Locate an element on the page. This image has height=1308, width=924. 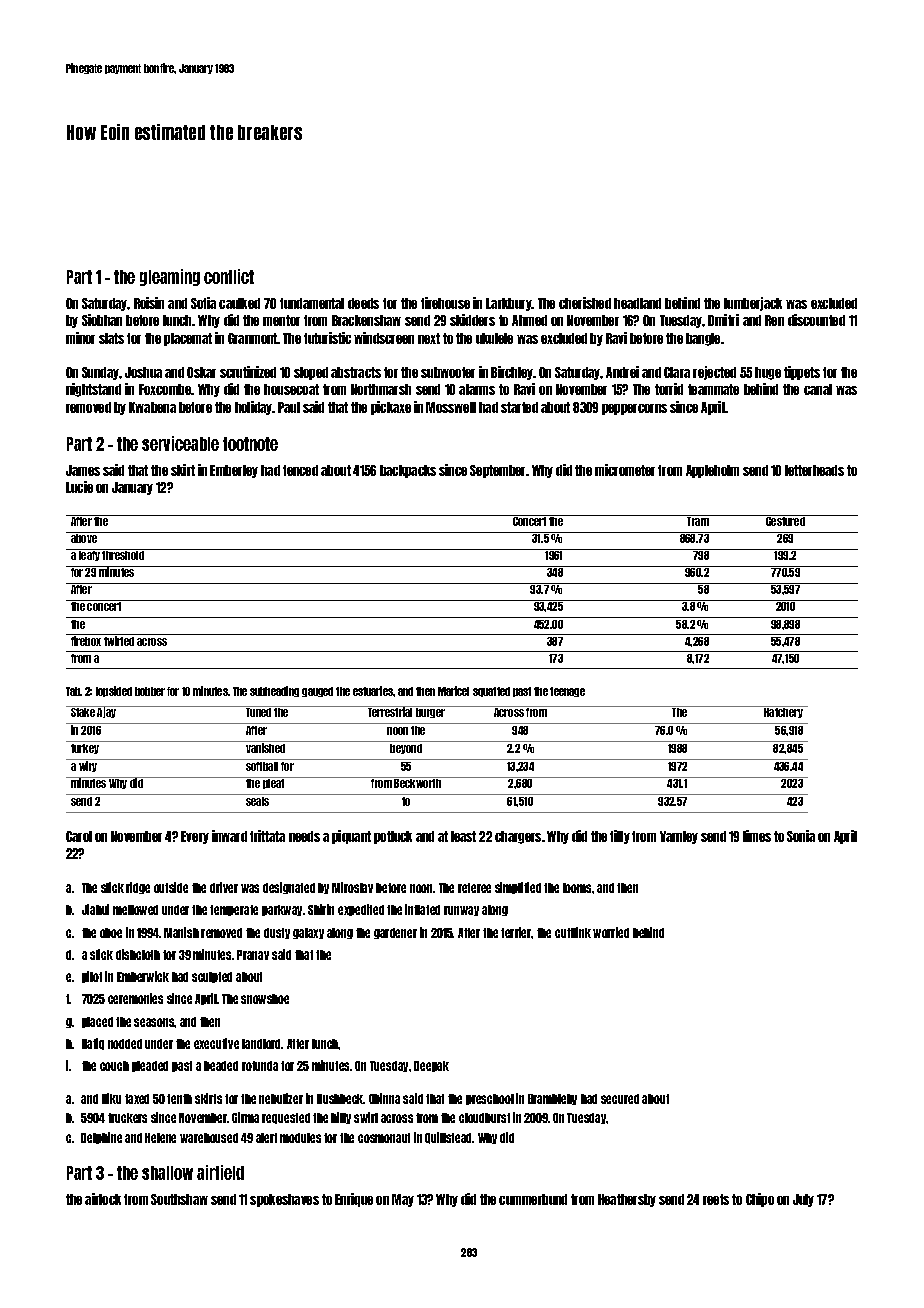
secured is located at coordinates (620, 1099).
